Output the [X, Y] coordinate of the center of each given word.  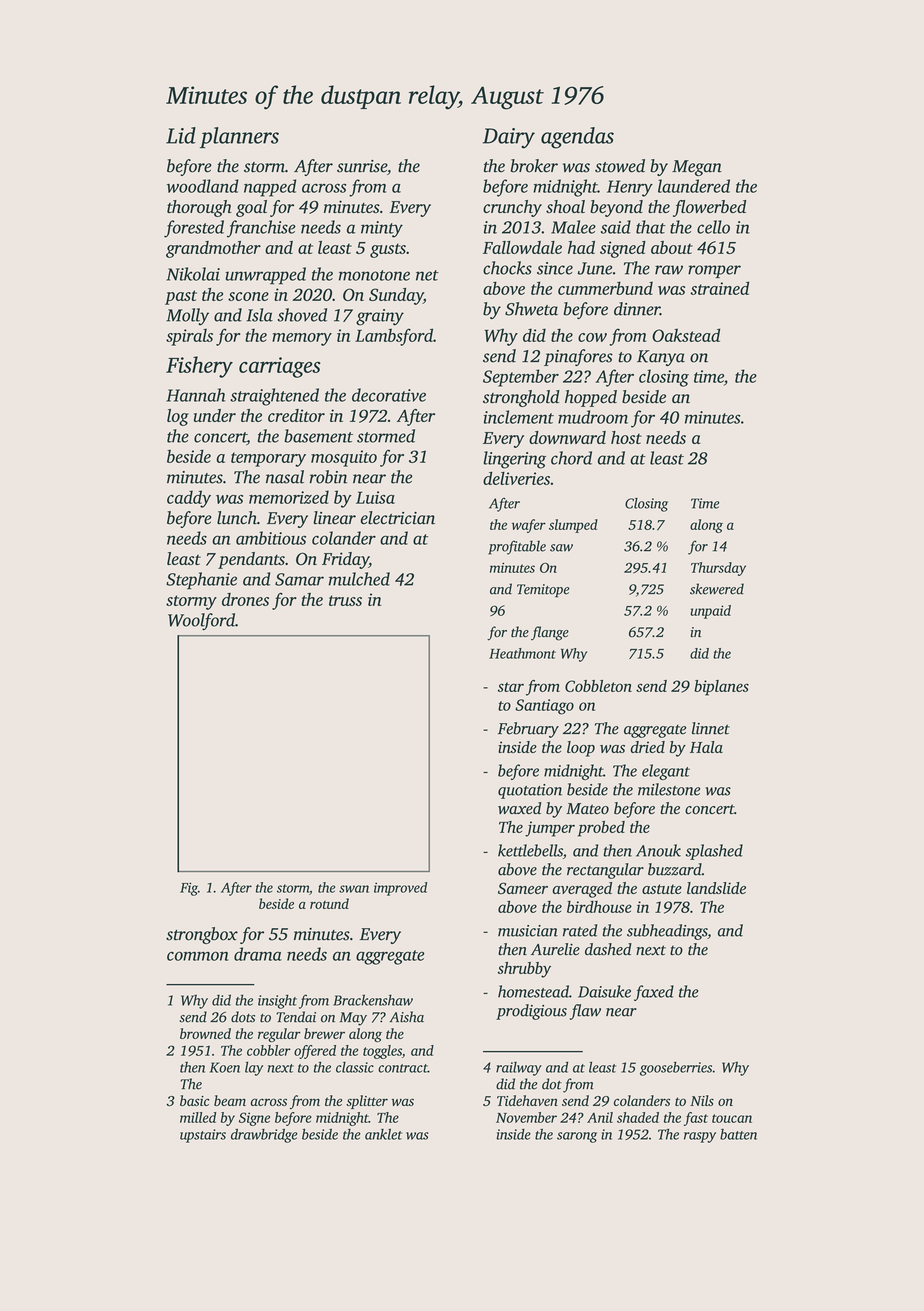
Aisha [406, 1017]
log [178, 417]
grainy [380, 317]
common [198, 956]
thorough [199, 208]
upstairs [203, 1136]
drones [245, 599]
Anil [600, 1117]
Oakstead [686, 335]
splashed [714, 852]
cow [592, 337]
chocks [507, 268]
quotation [530, 791]
